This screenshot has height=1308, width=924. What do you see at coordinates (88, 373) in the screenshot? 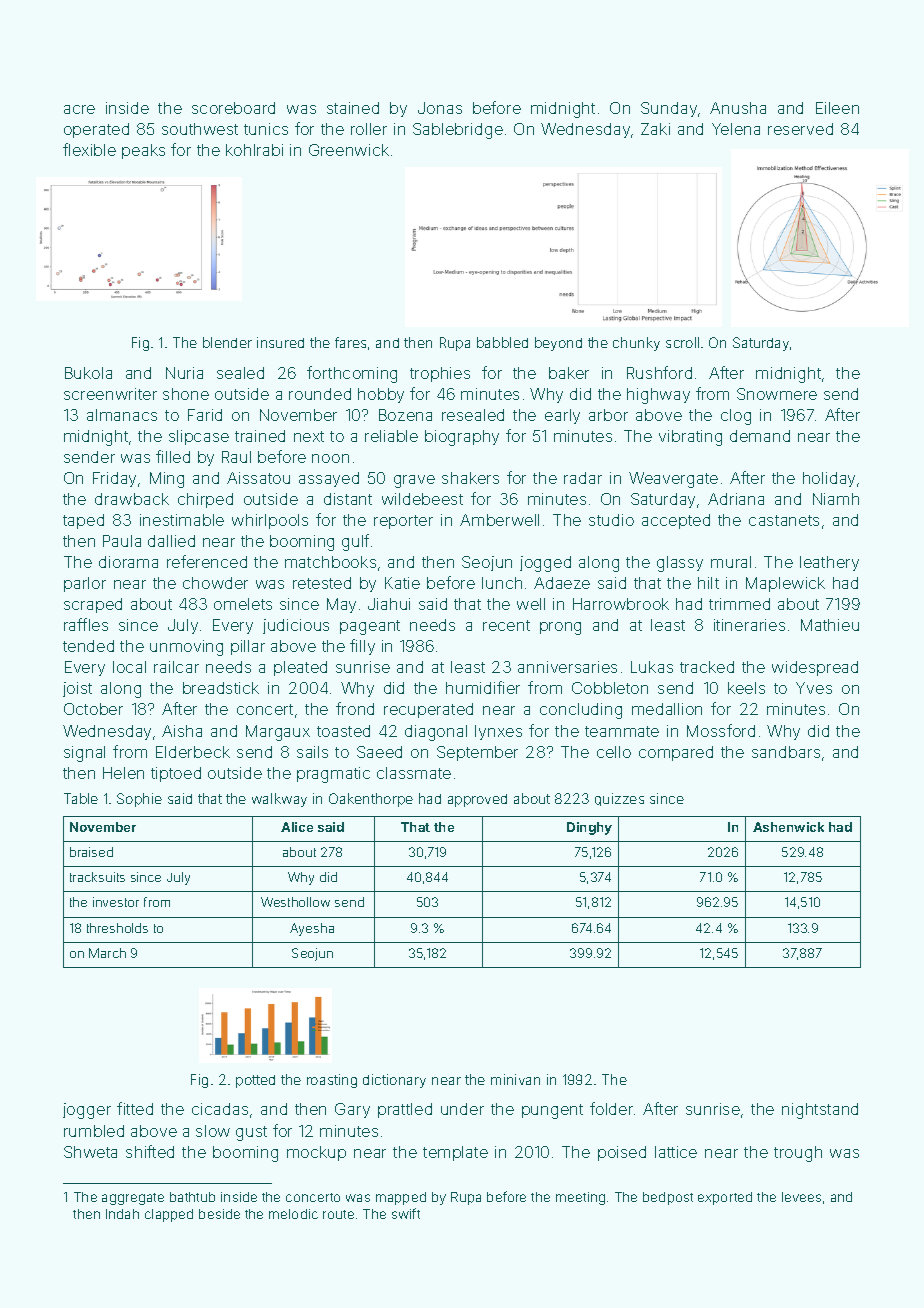
I see `Bukola` at bounding box center [88, 373].
